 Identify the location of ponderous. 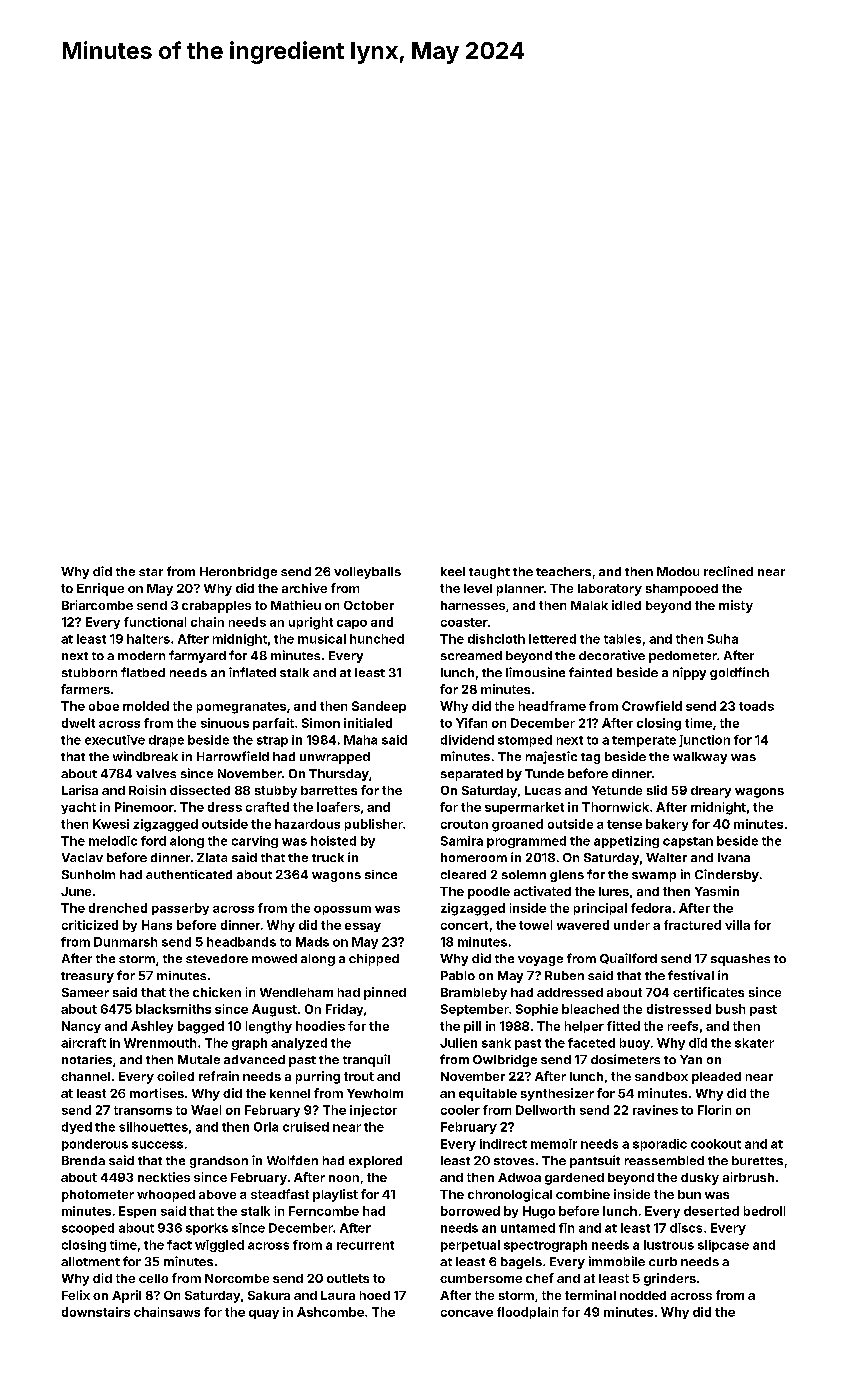
(95, 1145).
